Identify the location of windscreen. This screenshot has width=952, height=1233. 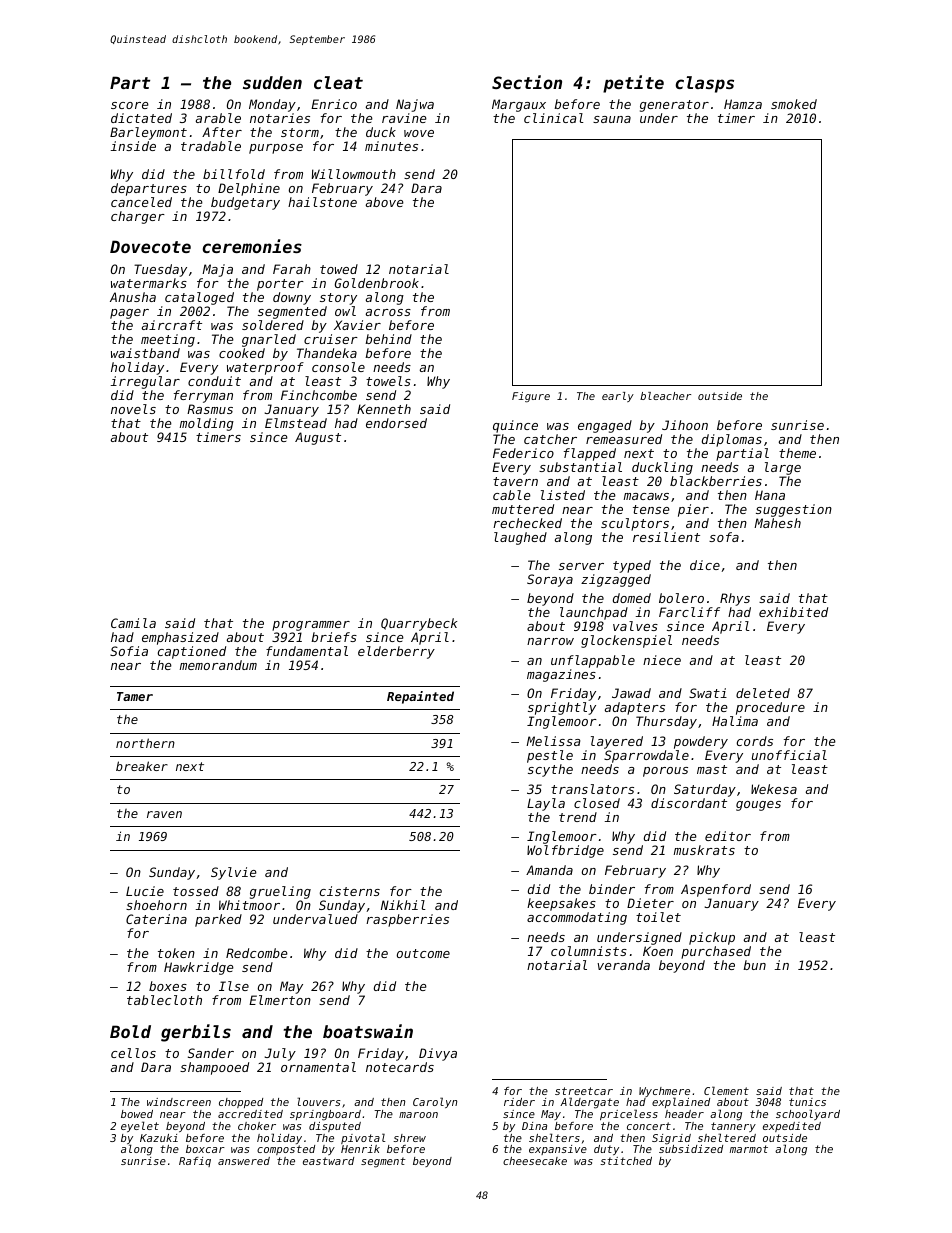
(179, 1102).
